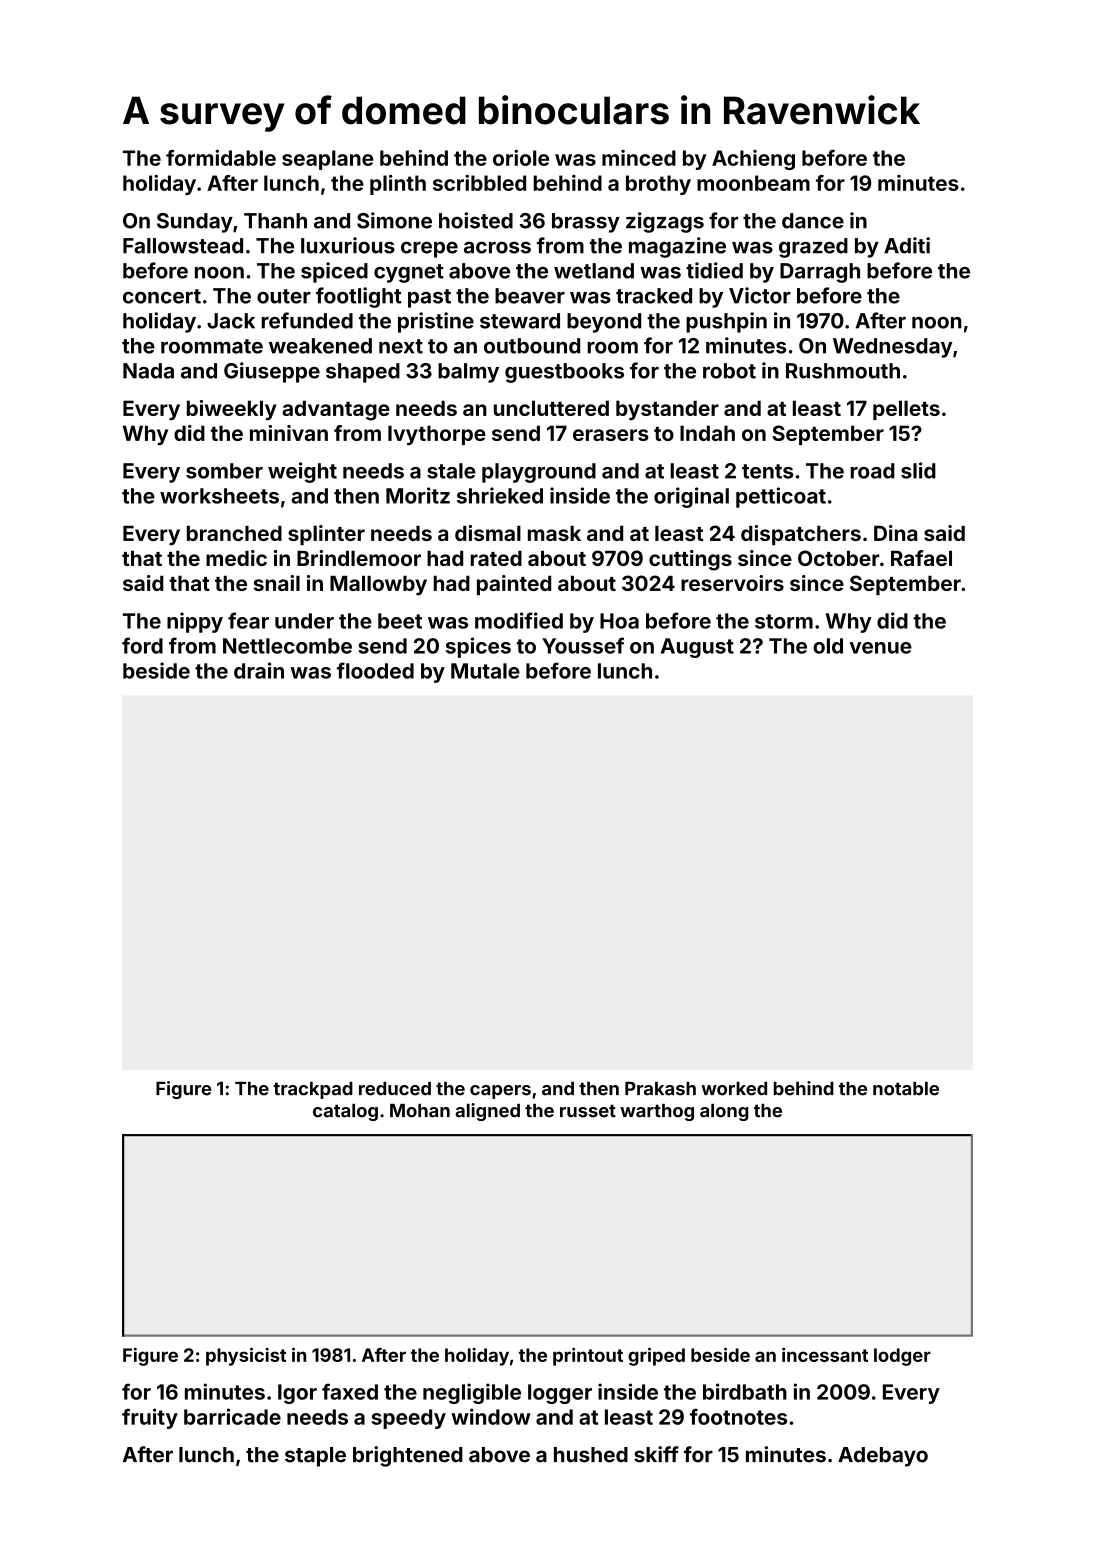 The image size is (1095, 1555). Describe the element at coordinates (487, 1112) in the screenshot. I see `aligned` at that location.
